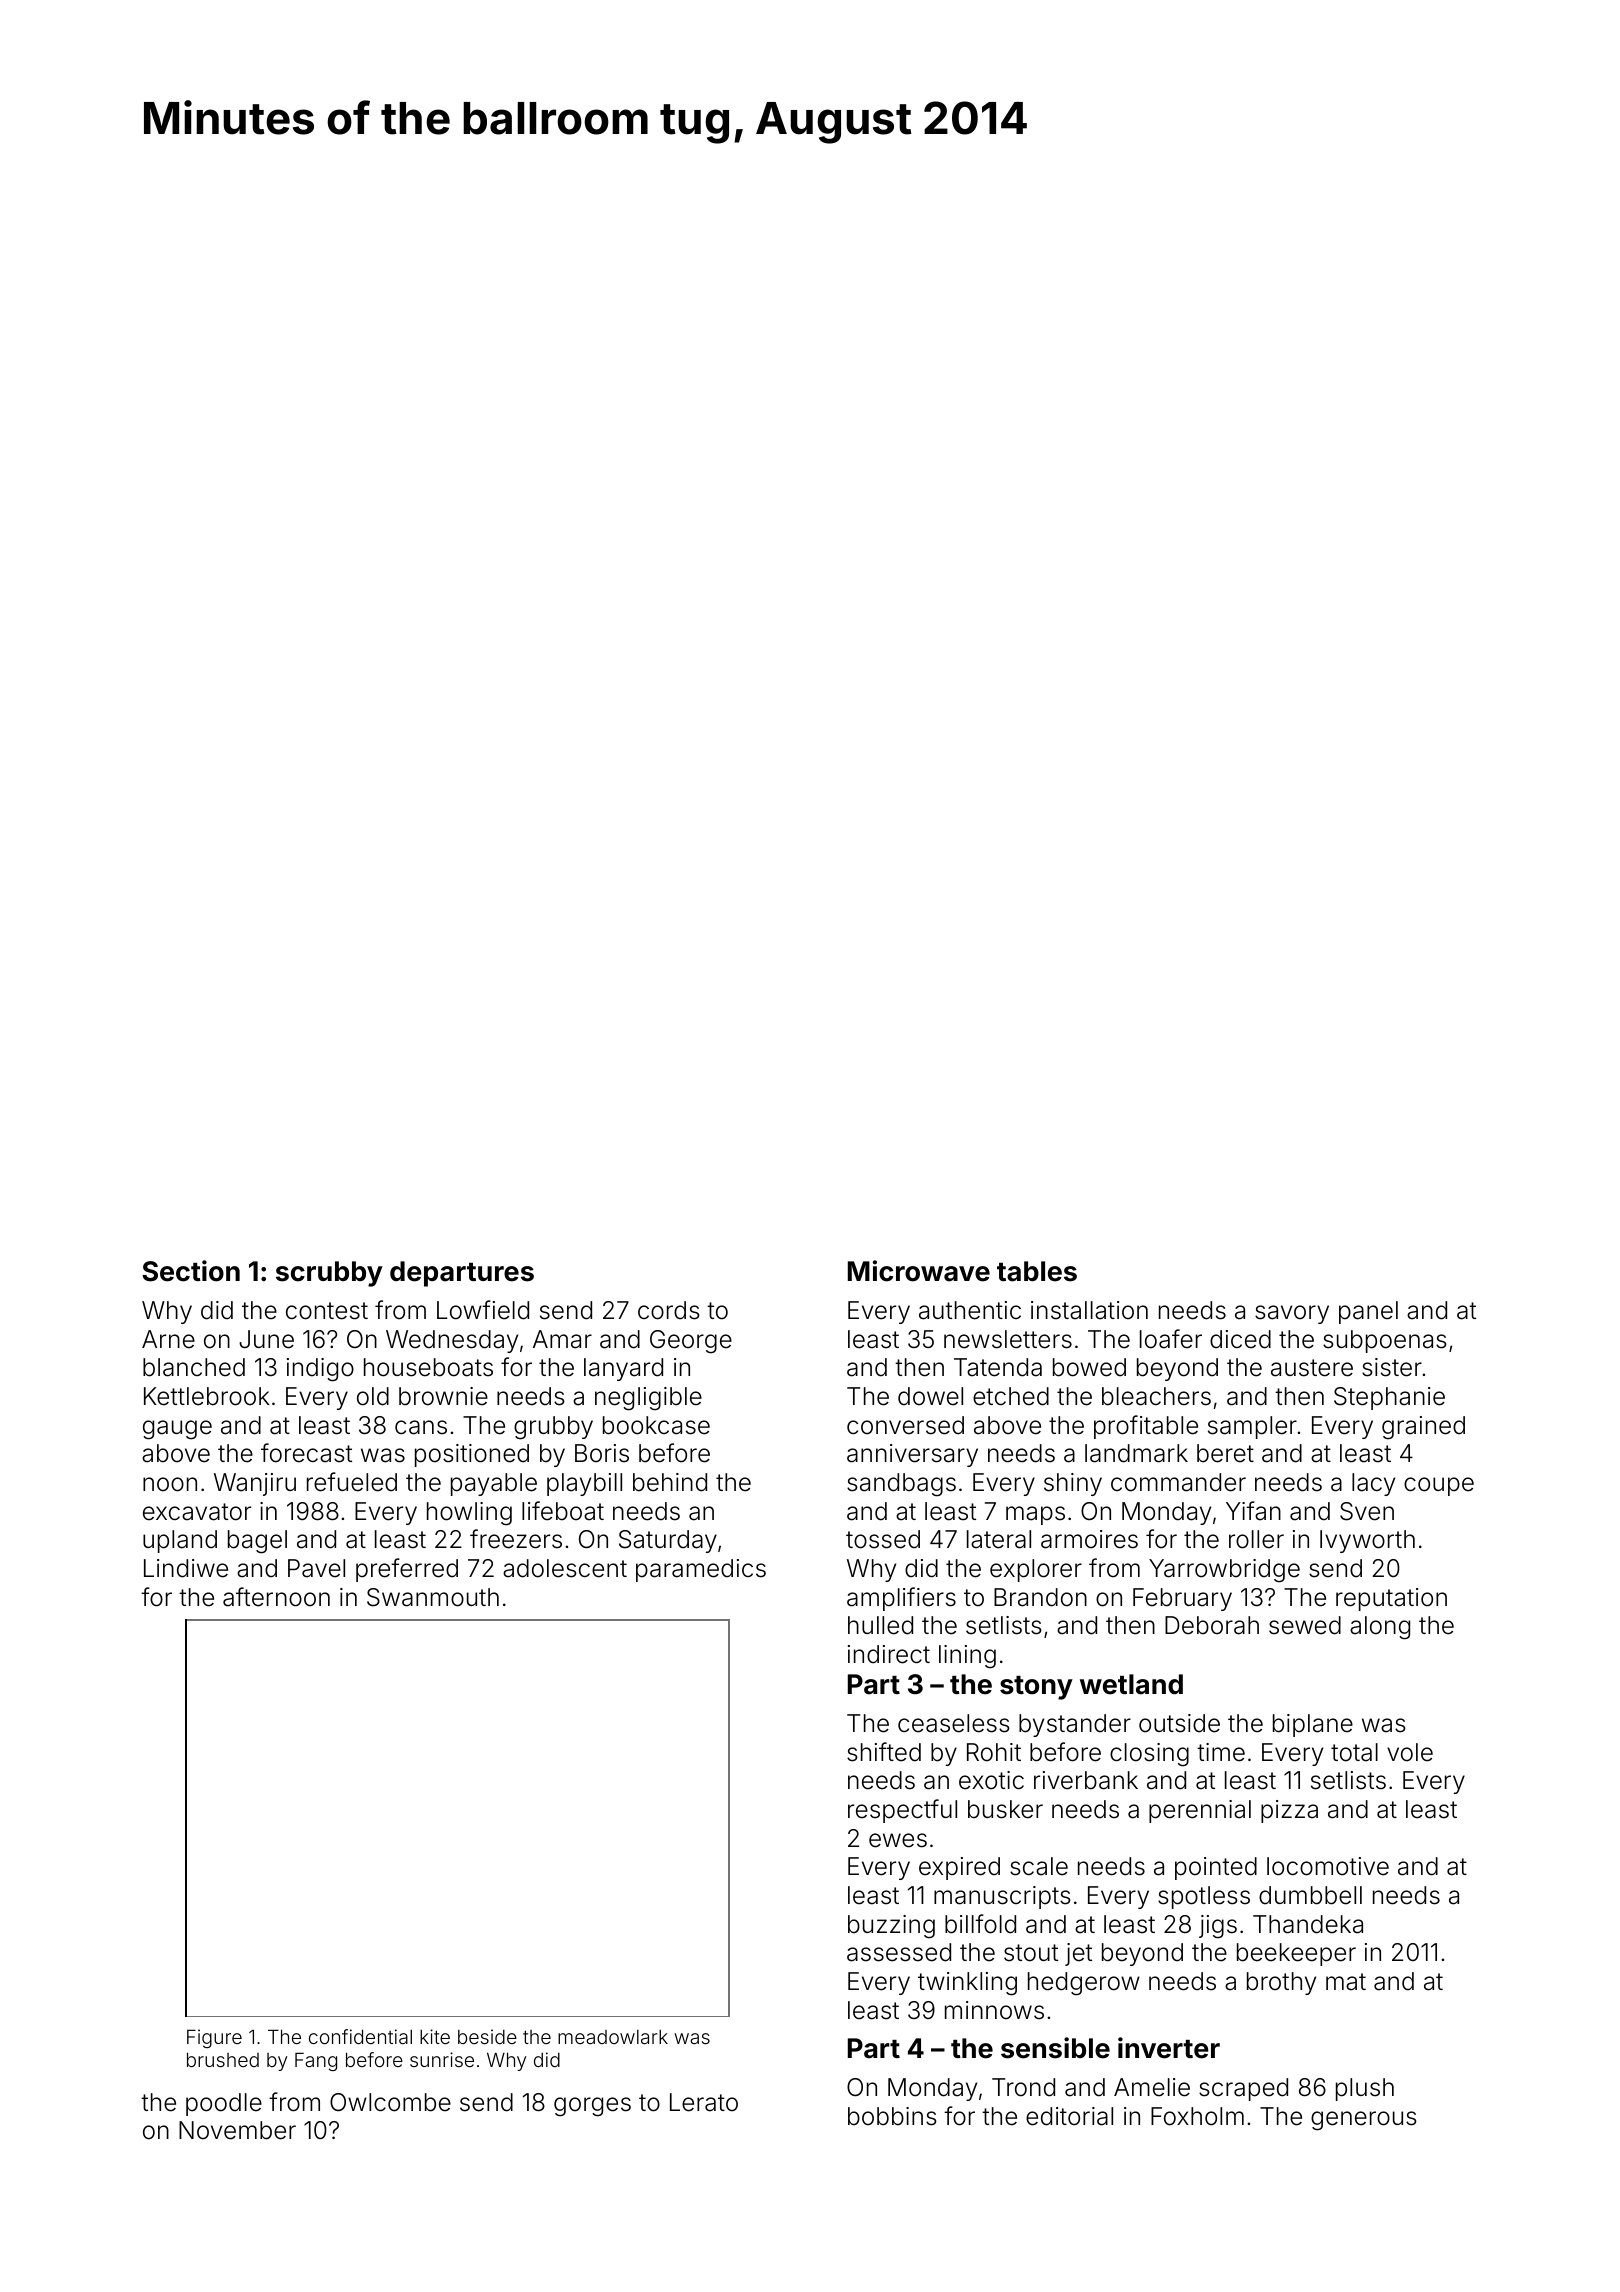  What do you see at coordinates (1410, 1752) in the page?
I see `vole` at bounding box center [1410, 1752].
